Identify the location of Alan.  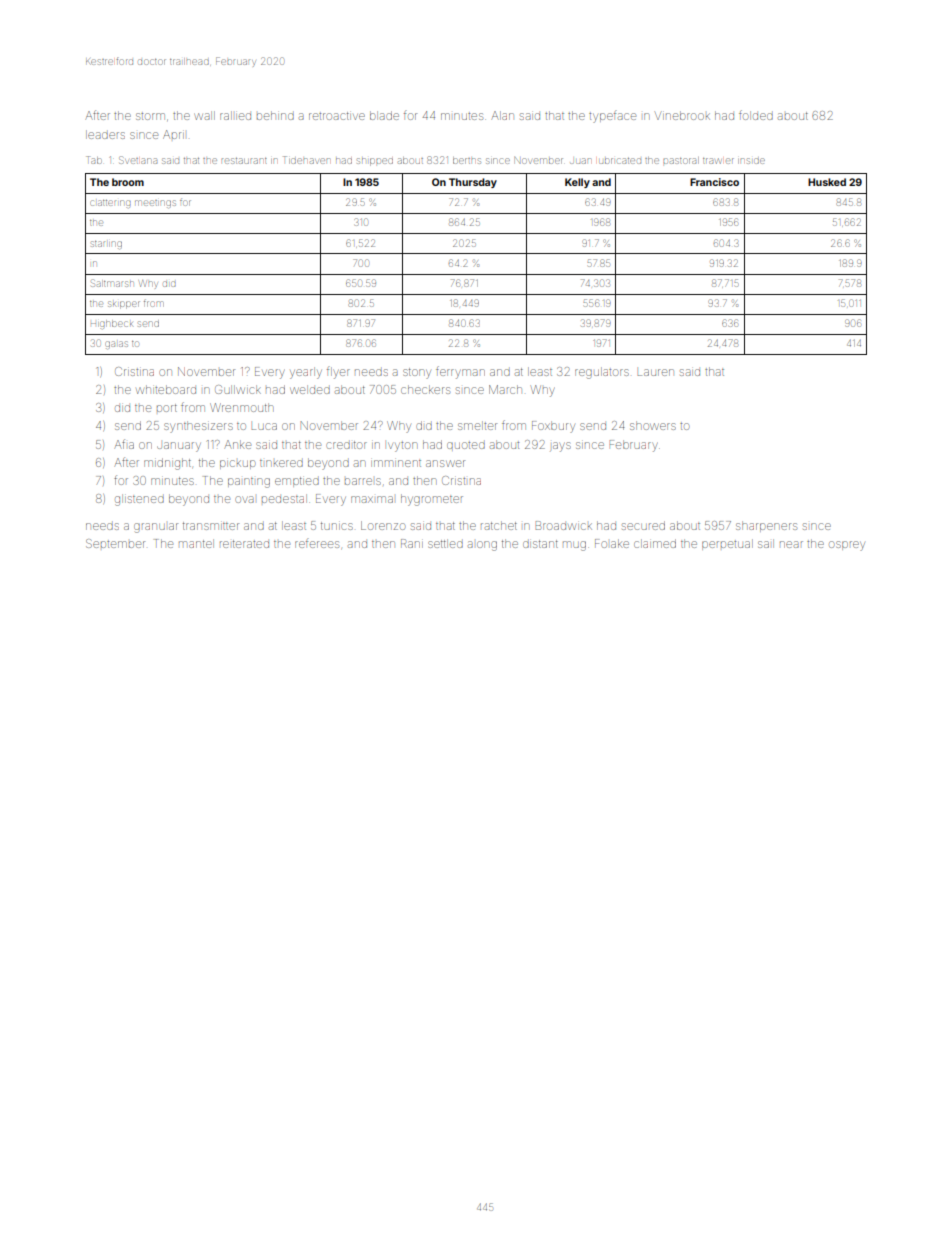
(502, 115).
